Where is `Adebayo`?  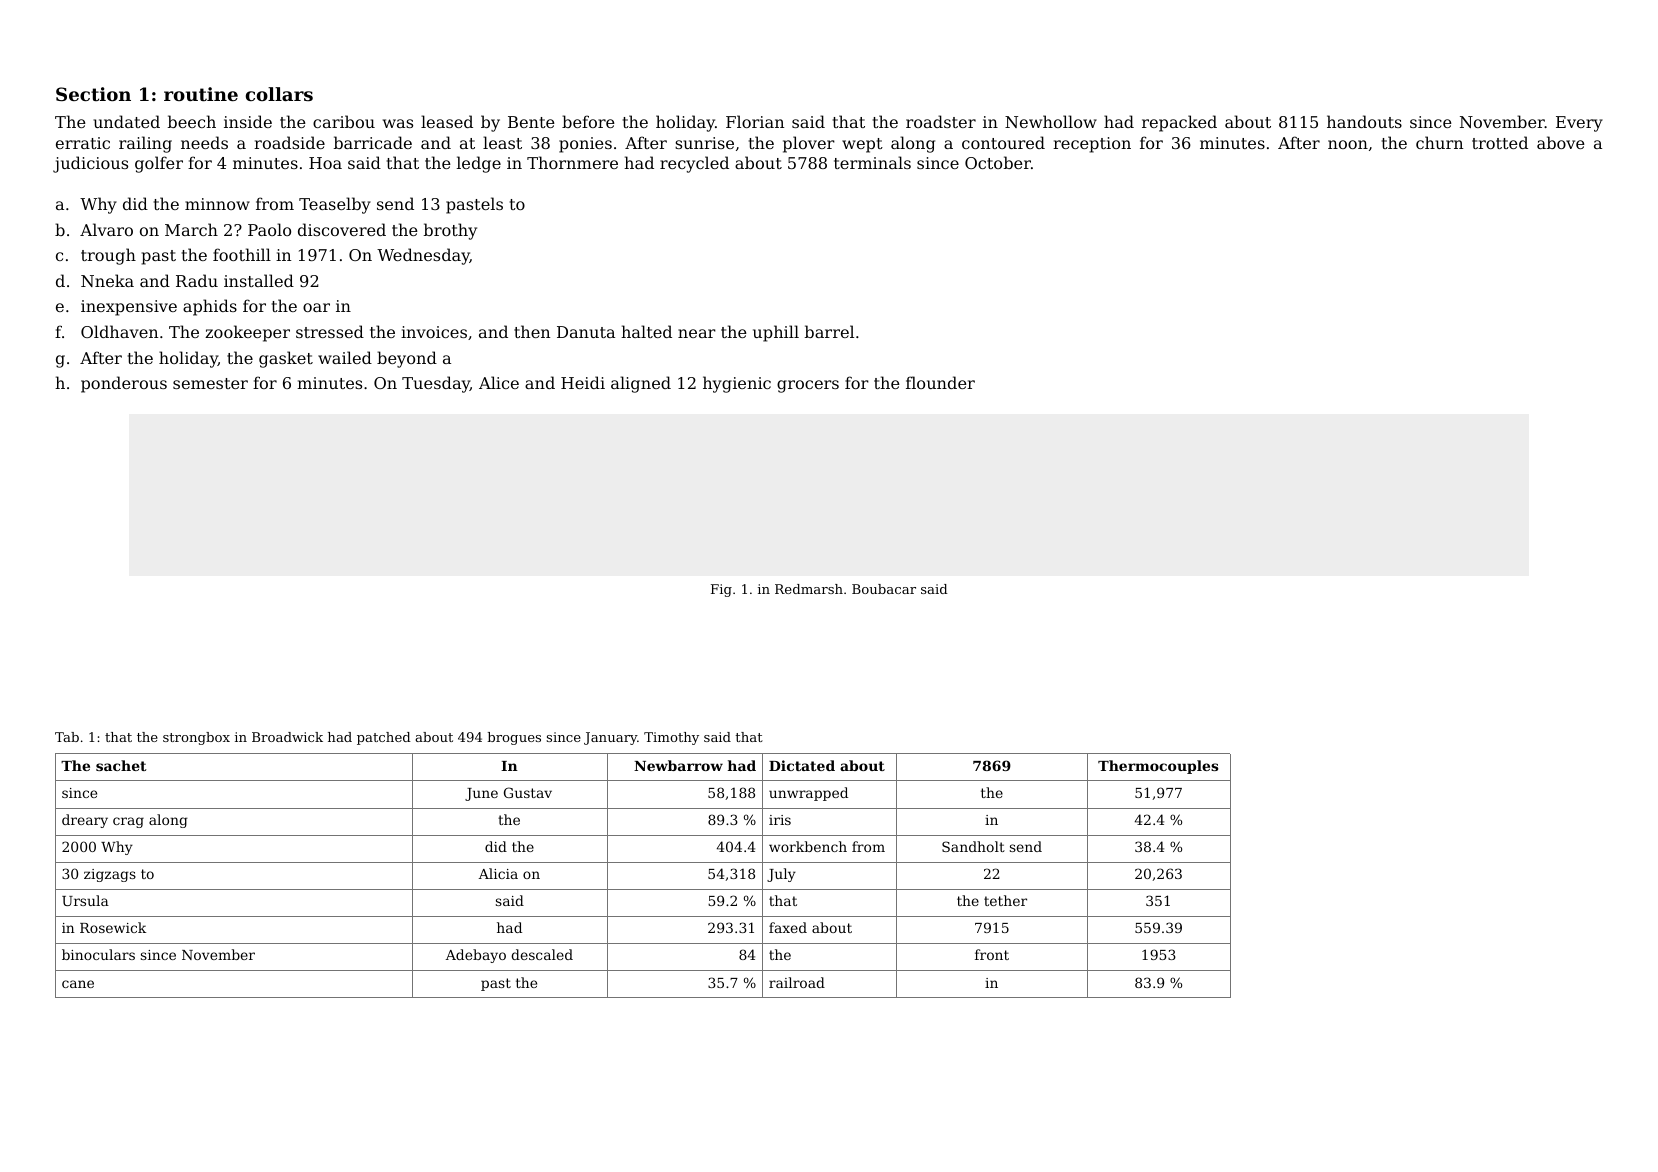
Adebayo is located at coordinates (476, 956).
